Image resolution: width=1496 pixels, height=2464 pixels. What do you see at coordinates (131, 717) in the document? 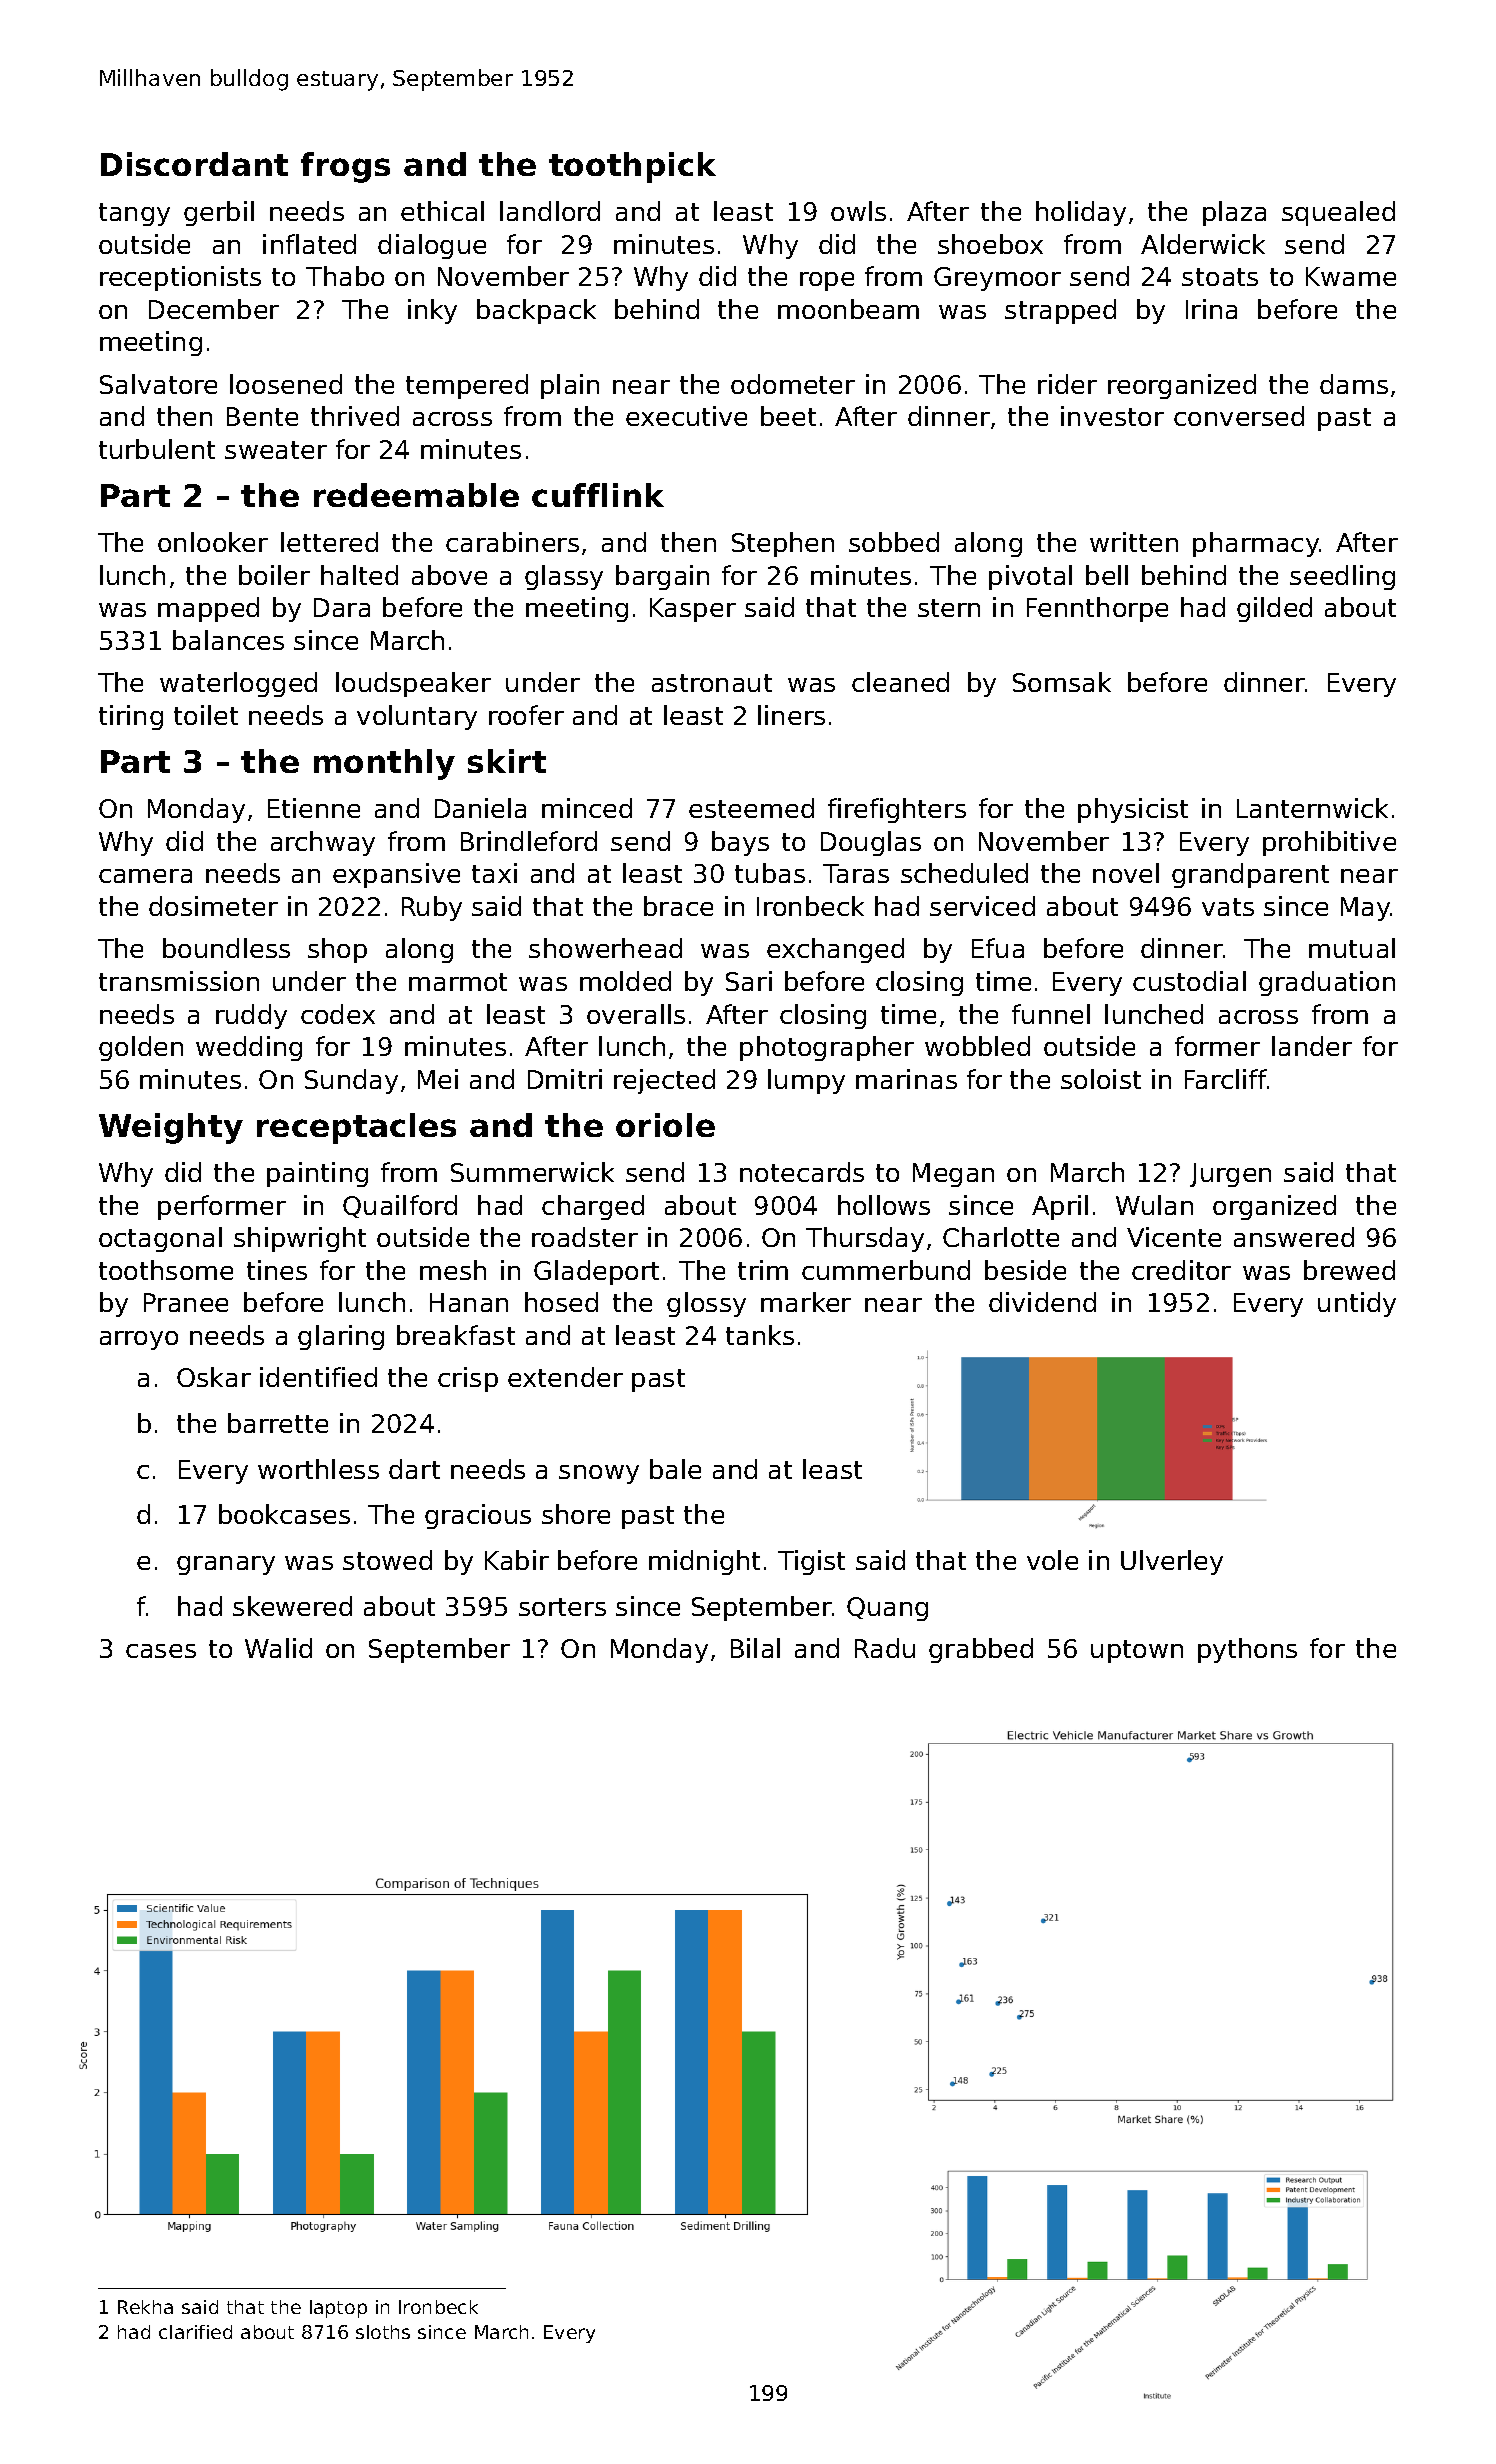
I see `tiring` at bounding box center [131, 717].
